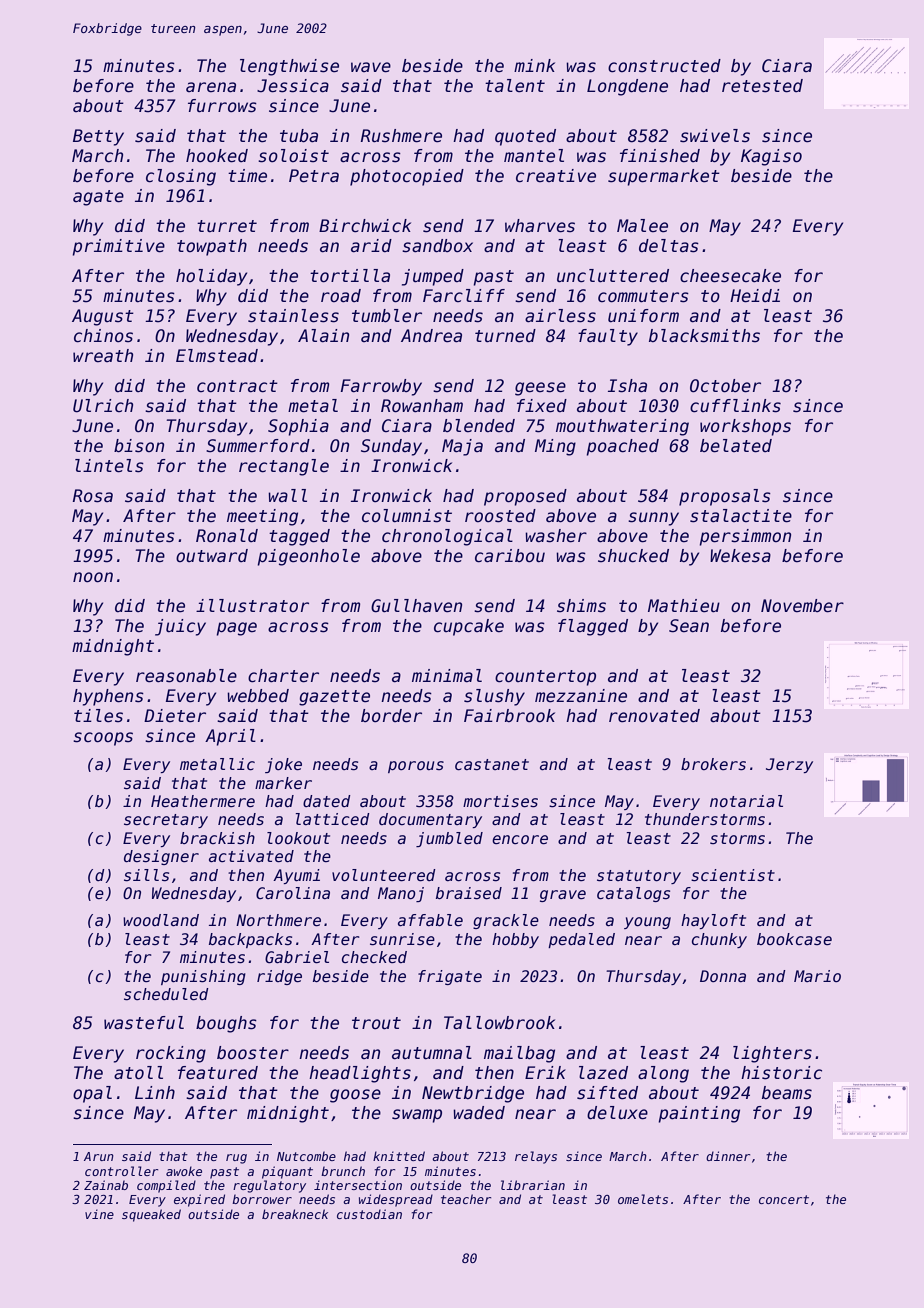 The height and width of the screenshot is (1308, 924). What do you see at coordinates (654, 716) in the screenshot?
I see `renovated` at bounding box center [654, 716].
